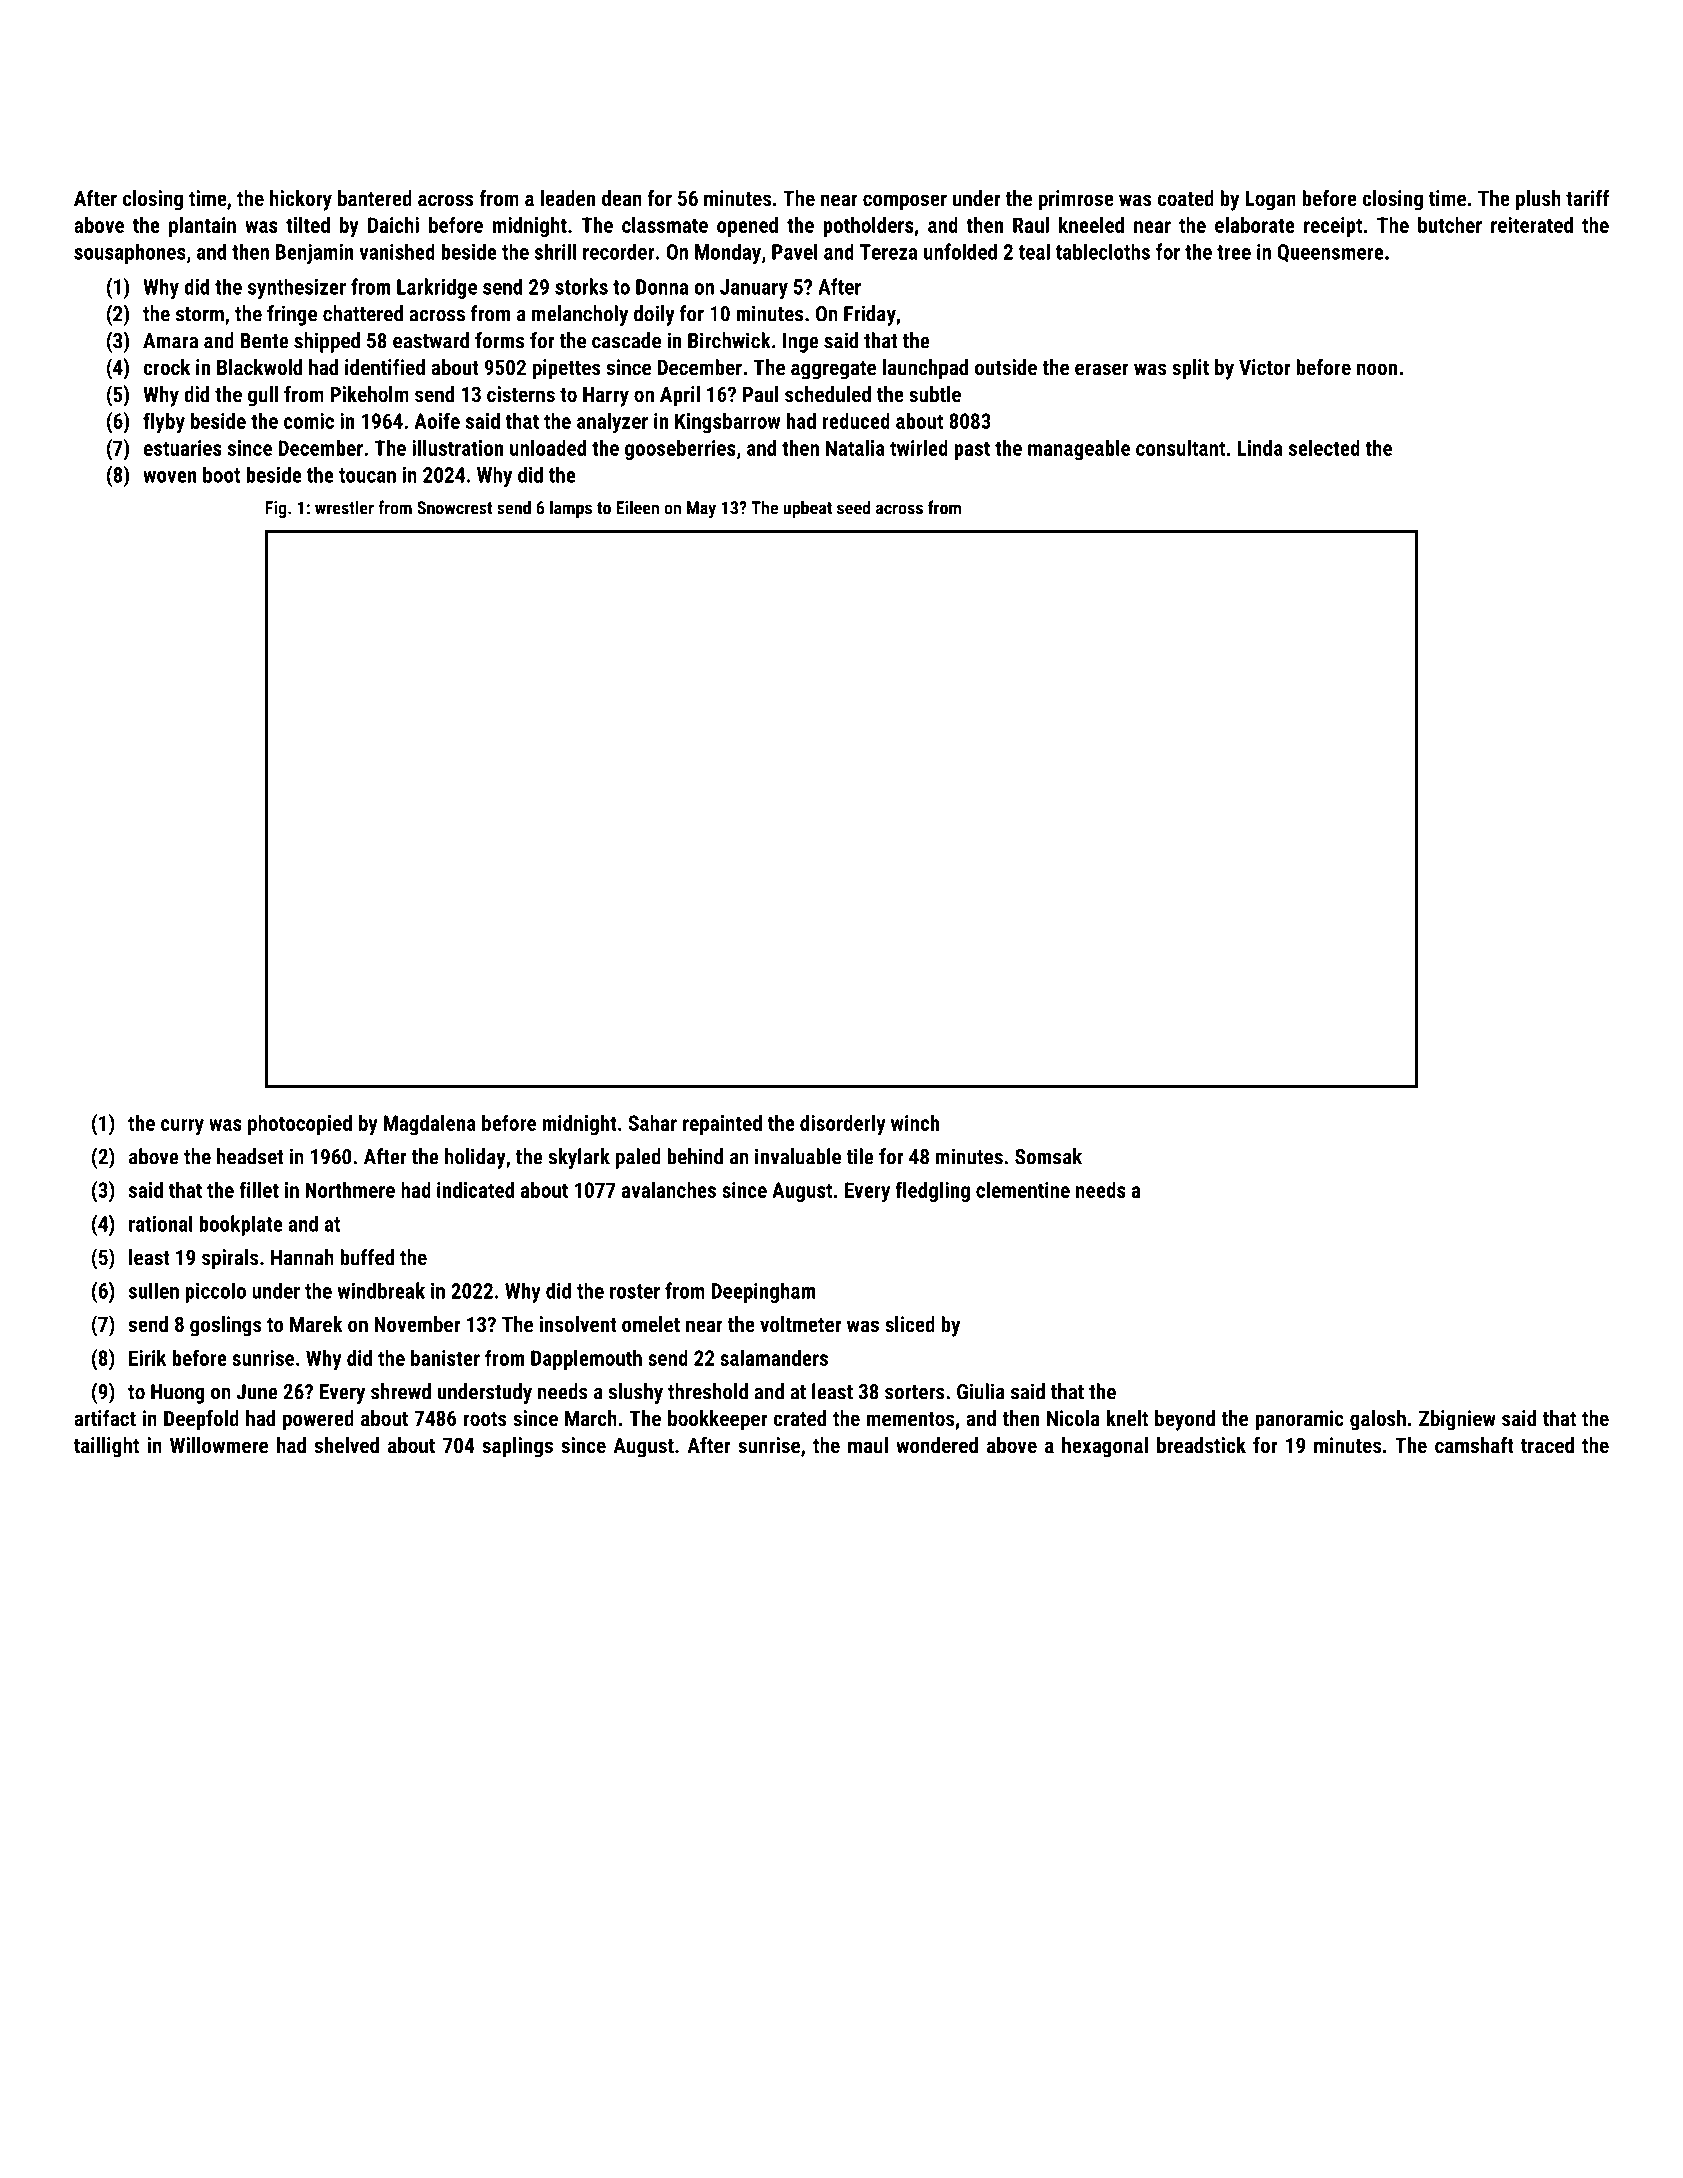 This screenshot has width=1683, height=2178. What do you see at coordinates (669, 1190) in the screenshot?
I see `avalanches` at bounding box center [669, 1190].
